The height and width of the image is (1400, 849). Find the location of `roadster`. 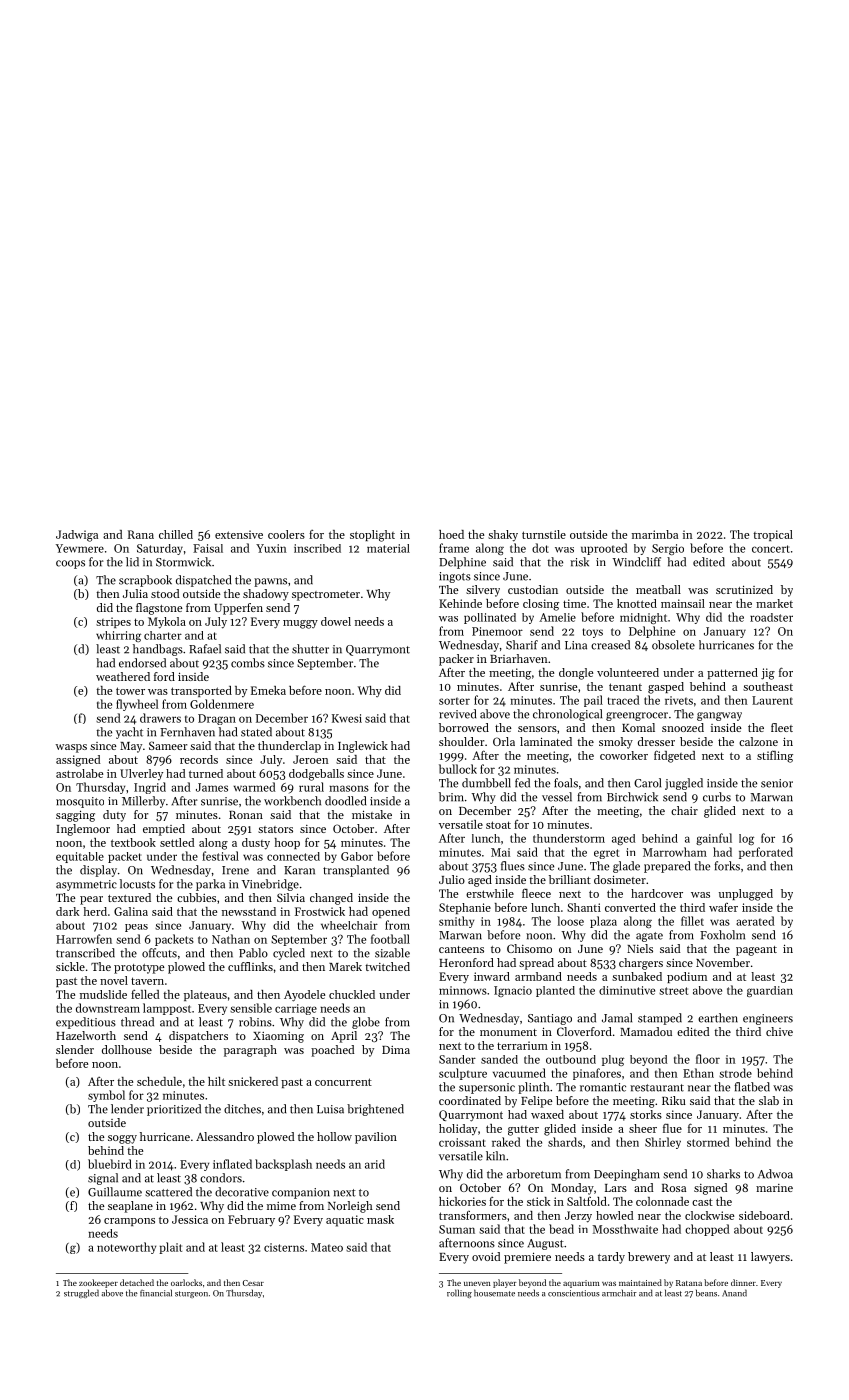

roadster is located at coordinates (771, 617).
